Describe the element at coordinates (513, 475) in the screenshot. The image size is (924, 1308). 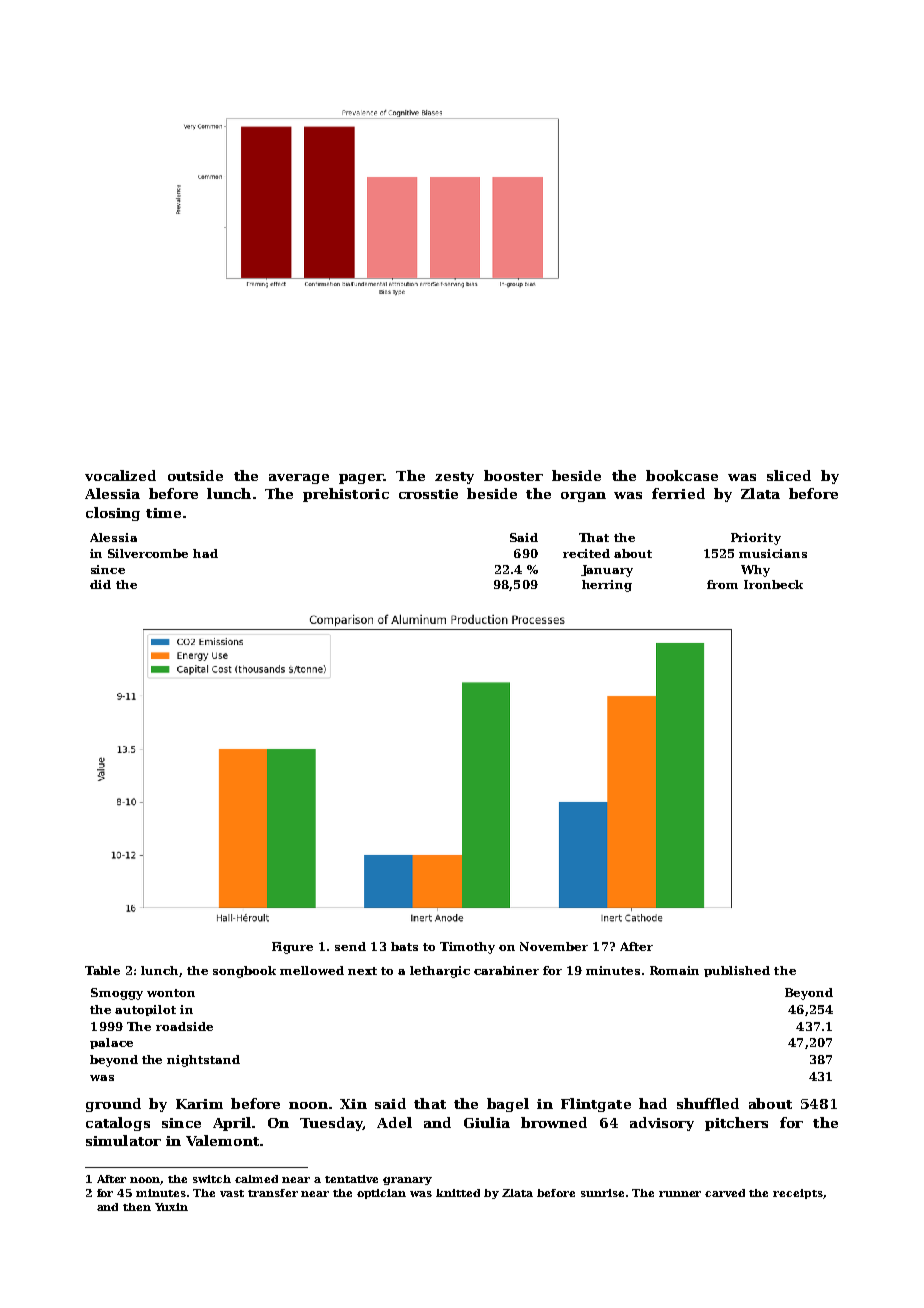
I see `booster` at that location.
